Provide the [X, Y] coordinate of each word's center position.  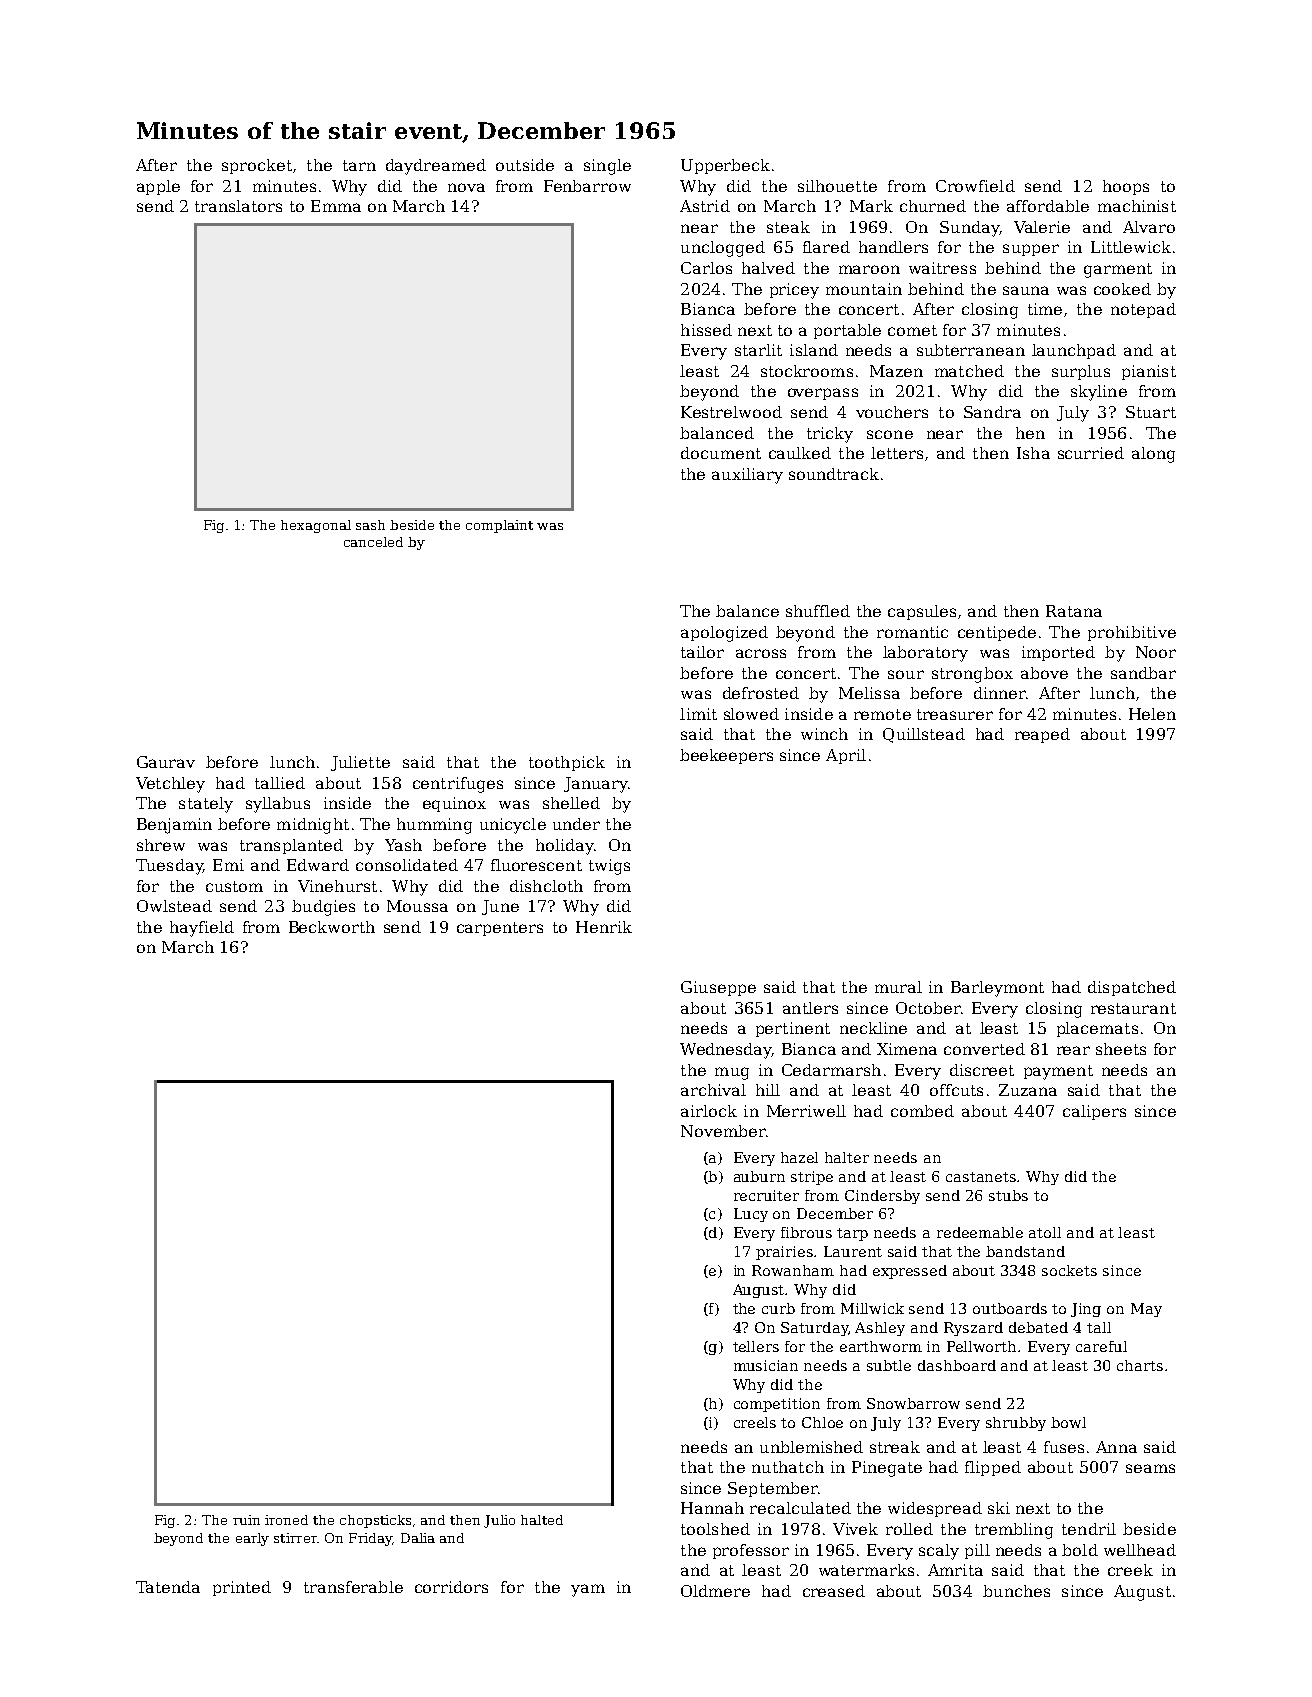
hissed [706, 330]
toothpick [567, 763]
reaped [1042, 735]
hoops [1126, 187]
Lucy [751, 1215]
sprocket [257, 166]
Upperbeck [725, 166]
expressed [910, 1272]
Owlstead [174, 906]
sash [370, 525]
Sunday [969, 229]
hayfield [202, 929]
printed [242, 1588]
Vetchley [170, 785]
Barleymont [997, 989]
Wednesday [726, 1051]
